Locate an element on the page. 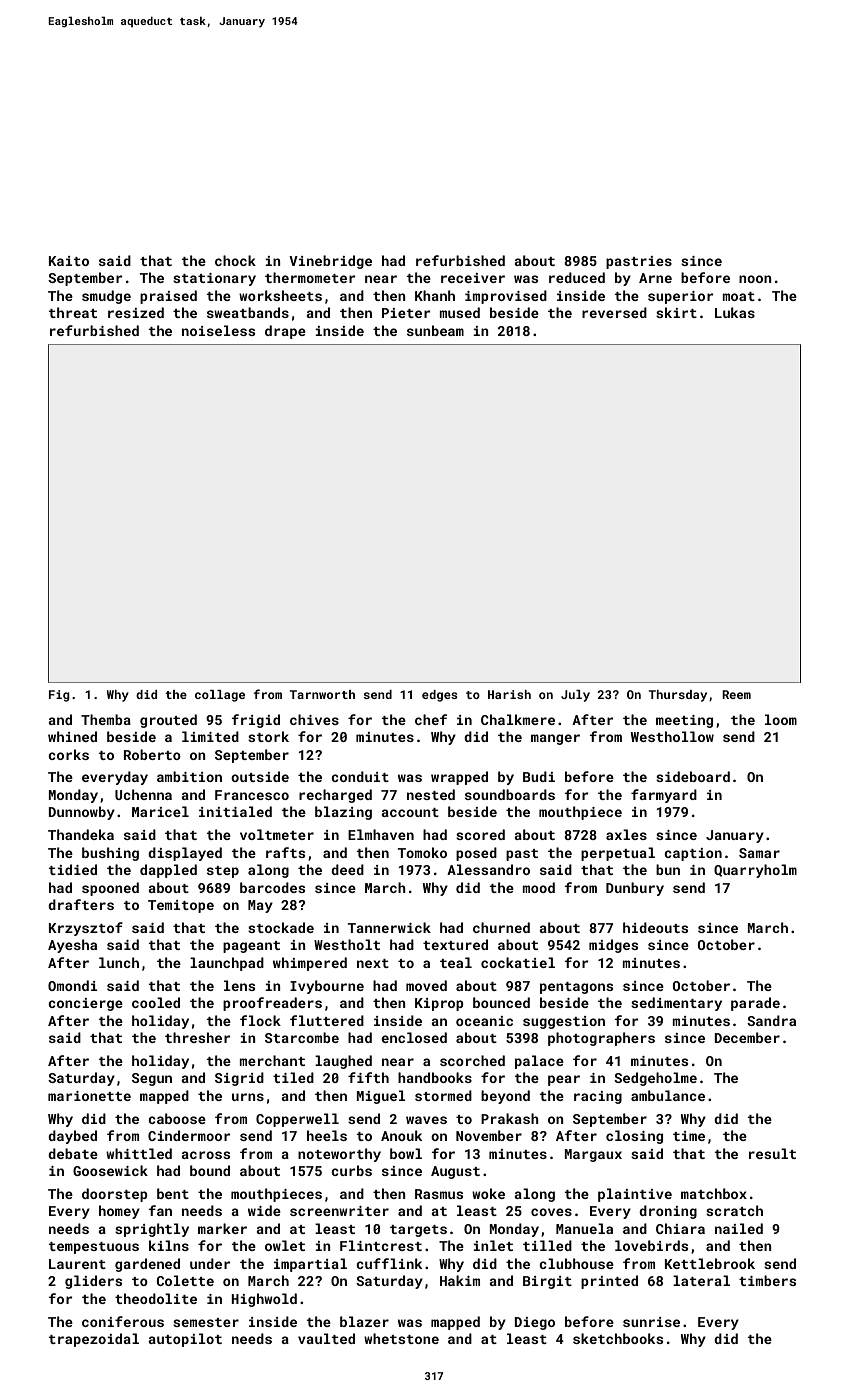 The image size is (849, 1400). vaulted is located at coordinates (326, 1338).
